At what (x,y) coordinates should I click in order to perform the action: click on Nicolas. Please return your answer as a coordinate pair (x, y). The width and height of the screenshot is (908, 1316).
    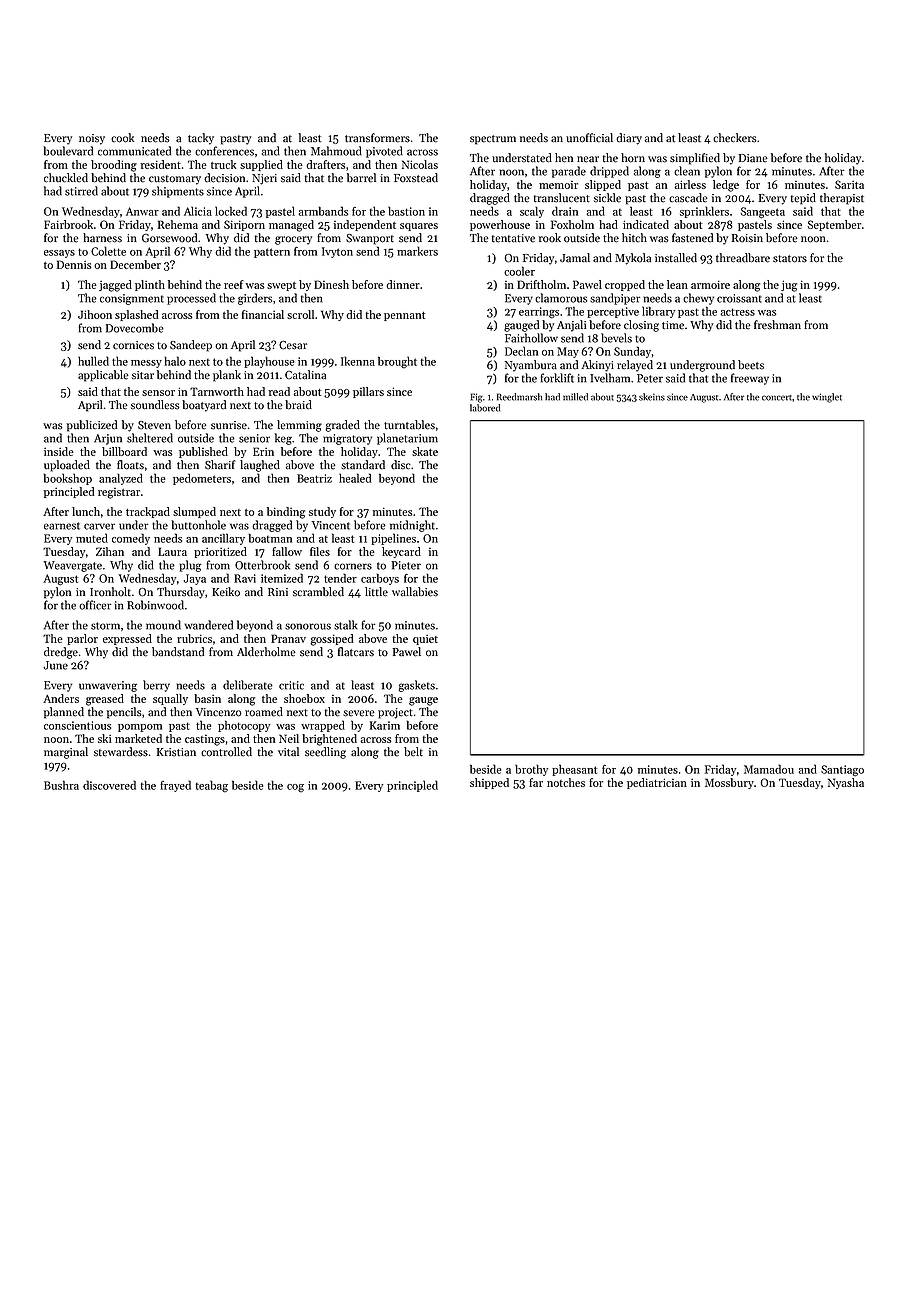
    Looking at the image, I should click on (420, 164).
